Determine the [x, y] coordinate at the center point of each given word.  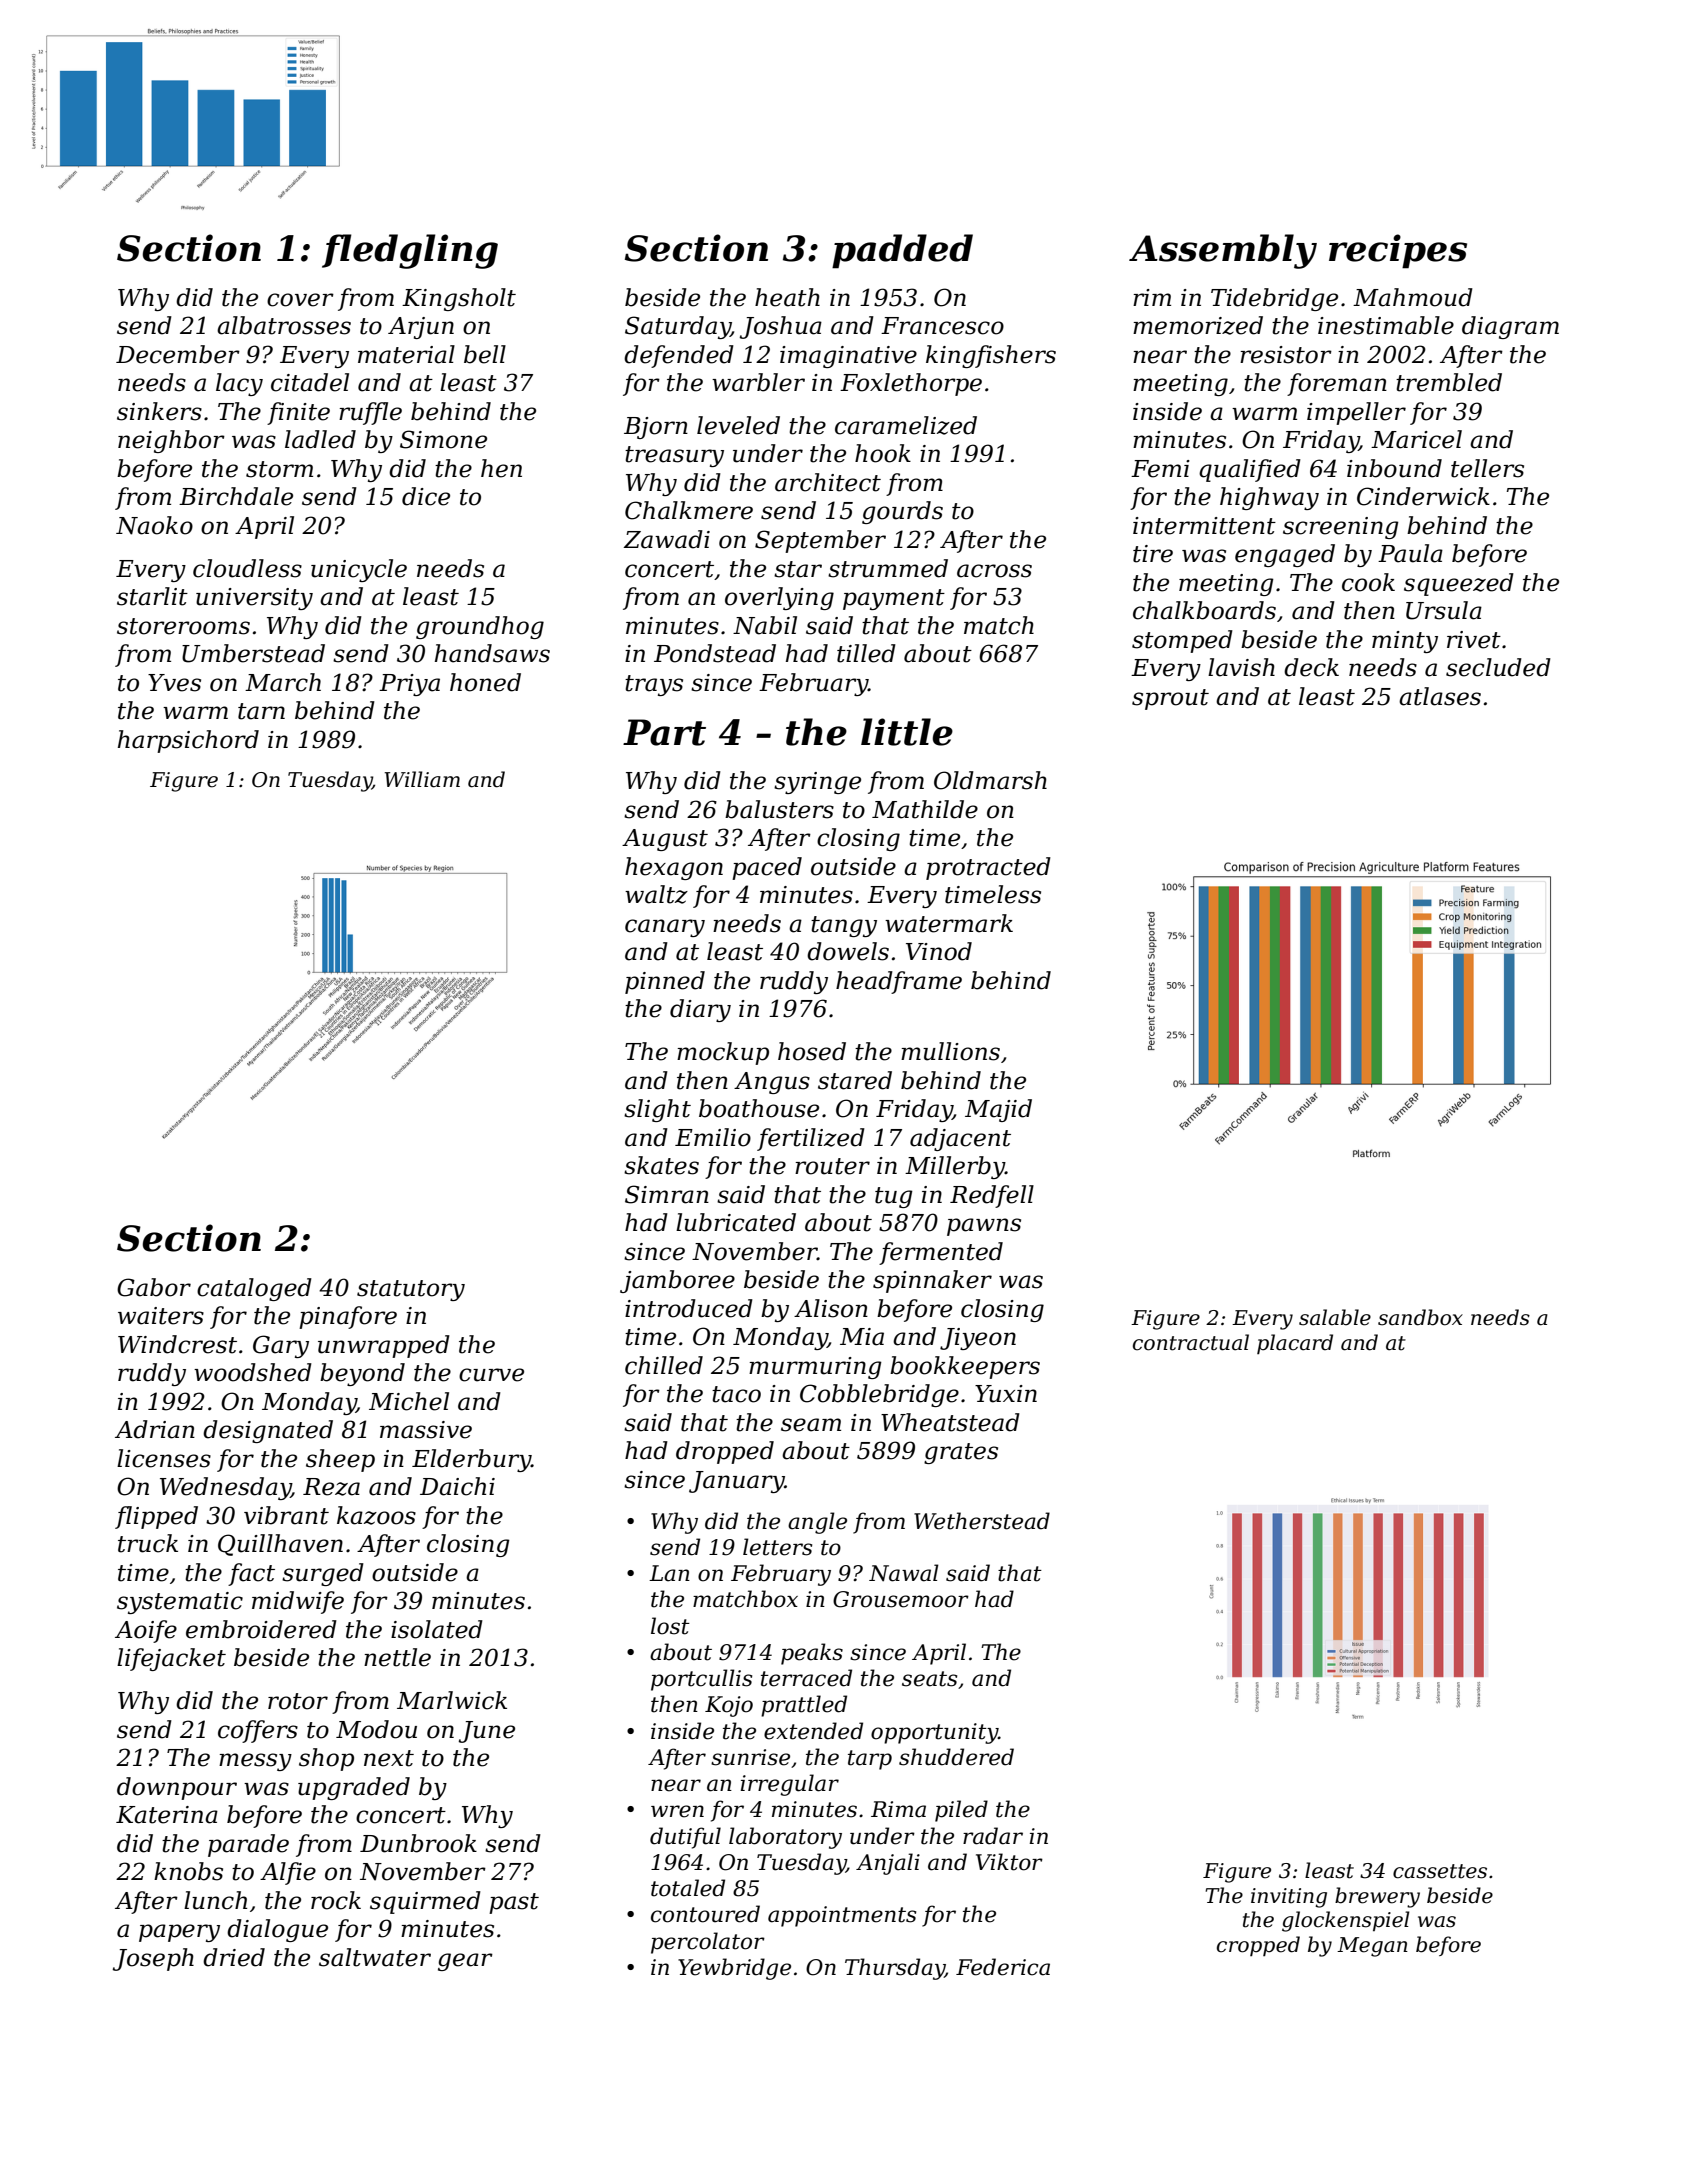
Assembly [1223, 251]
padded [902, 251]
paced [767, 868]
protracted [988, 868]
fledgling [410, 251]
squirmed [425, 1902]
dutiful [685, 1838]
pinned [665, 982]
